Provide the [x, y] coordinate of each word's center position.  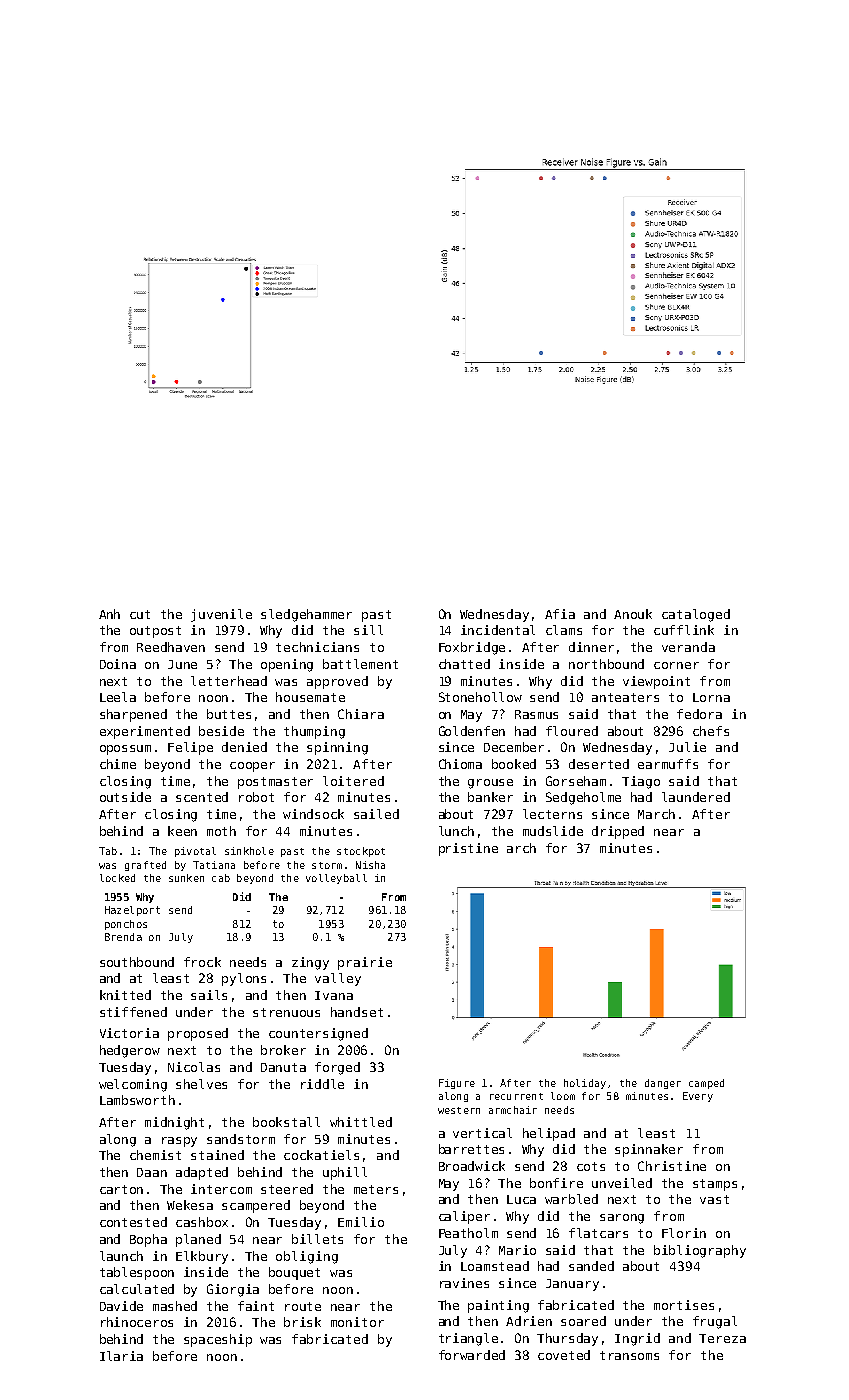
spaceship [218, 1340]
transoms [629, 1355]
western [459, 1110]
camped [706, 1084]
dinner [591, 647]
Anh [109, 614]
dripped [618, 832]
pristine [468, 849]
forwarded [472, 1355]
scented [202, 797]
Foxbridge [472, 648]
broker [283, 1050]
